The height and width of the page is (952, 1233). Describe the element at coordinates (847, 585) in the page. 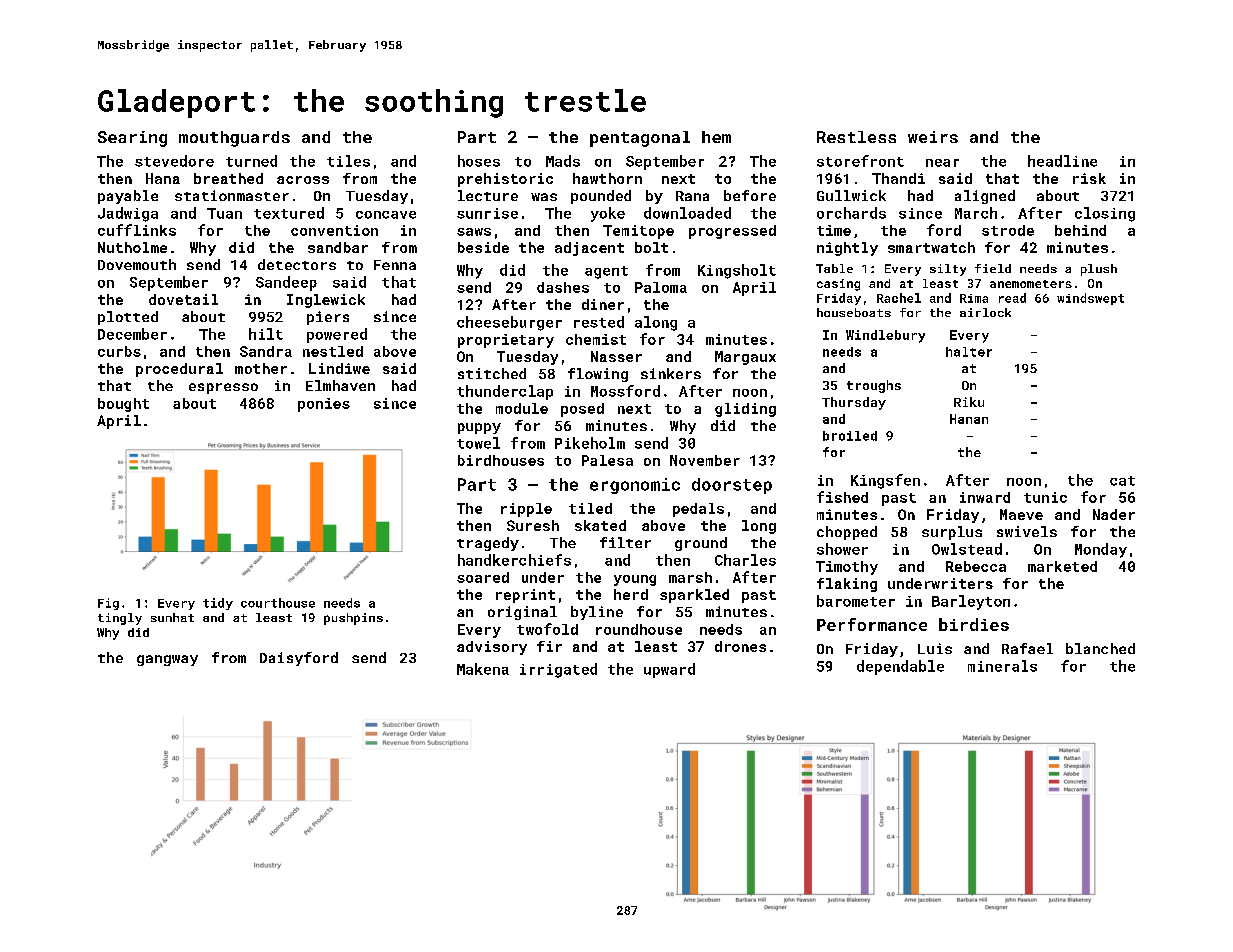

I see `flaking` at that location.
